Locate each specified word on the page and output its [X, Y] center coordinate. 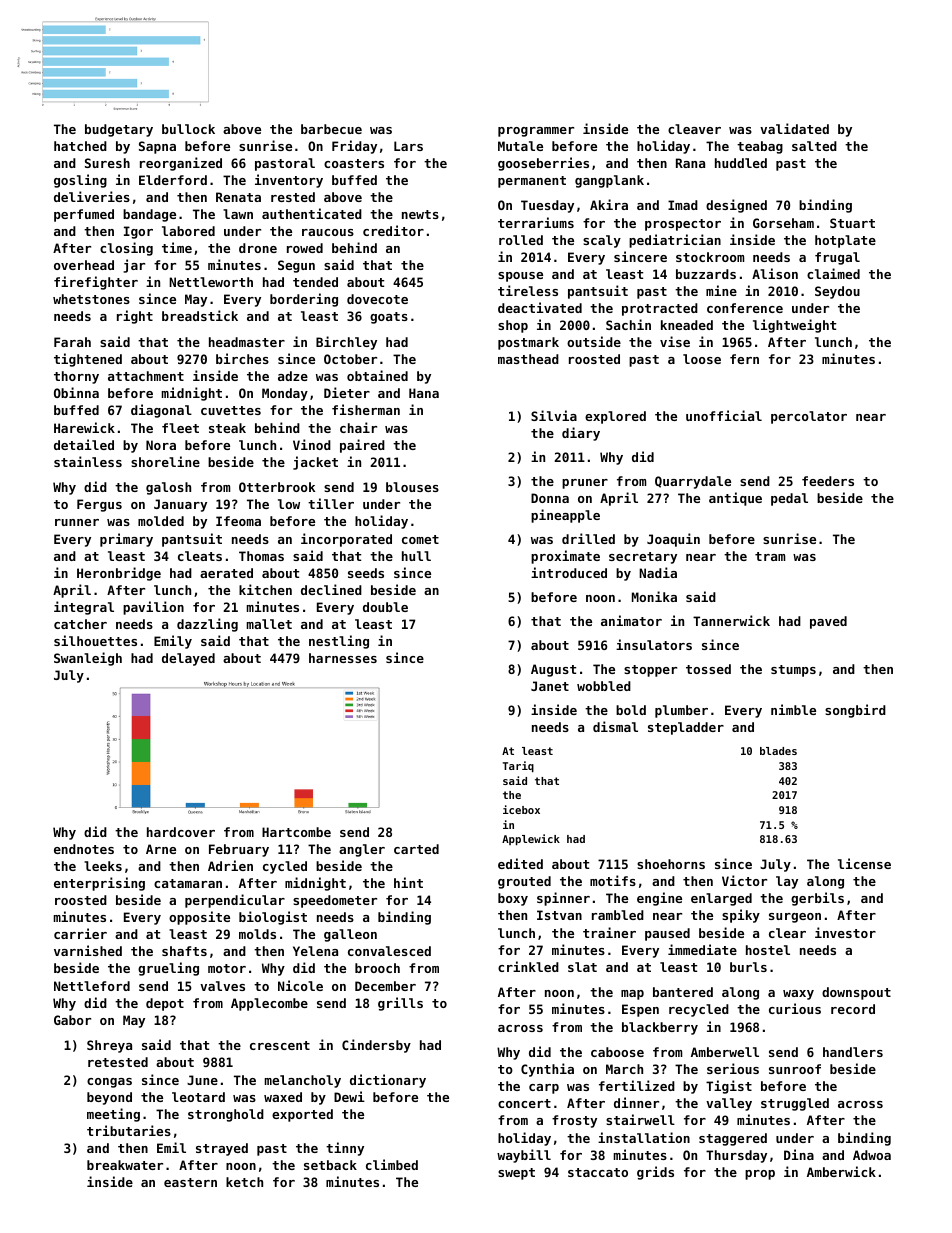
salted [814, 146]
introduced [569, 572]
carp [544, 1089]
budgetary [119, 130]
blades [778, 751]
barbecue [331, 129]
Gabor [72, 1020]
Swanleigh [88, 659]
